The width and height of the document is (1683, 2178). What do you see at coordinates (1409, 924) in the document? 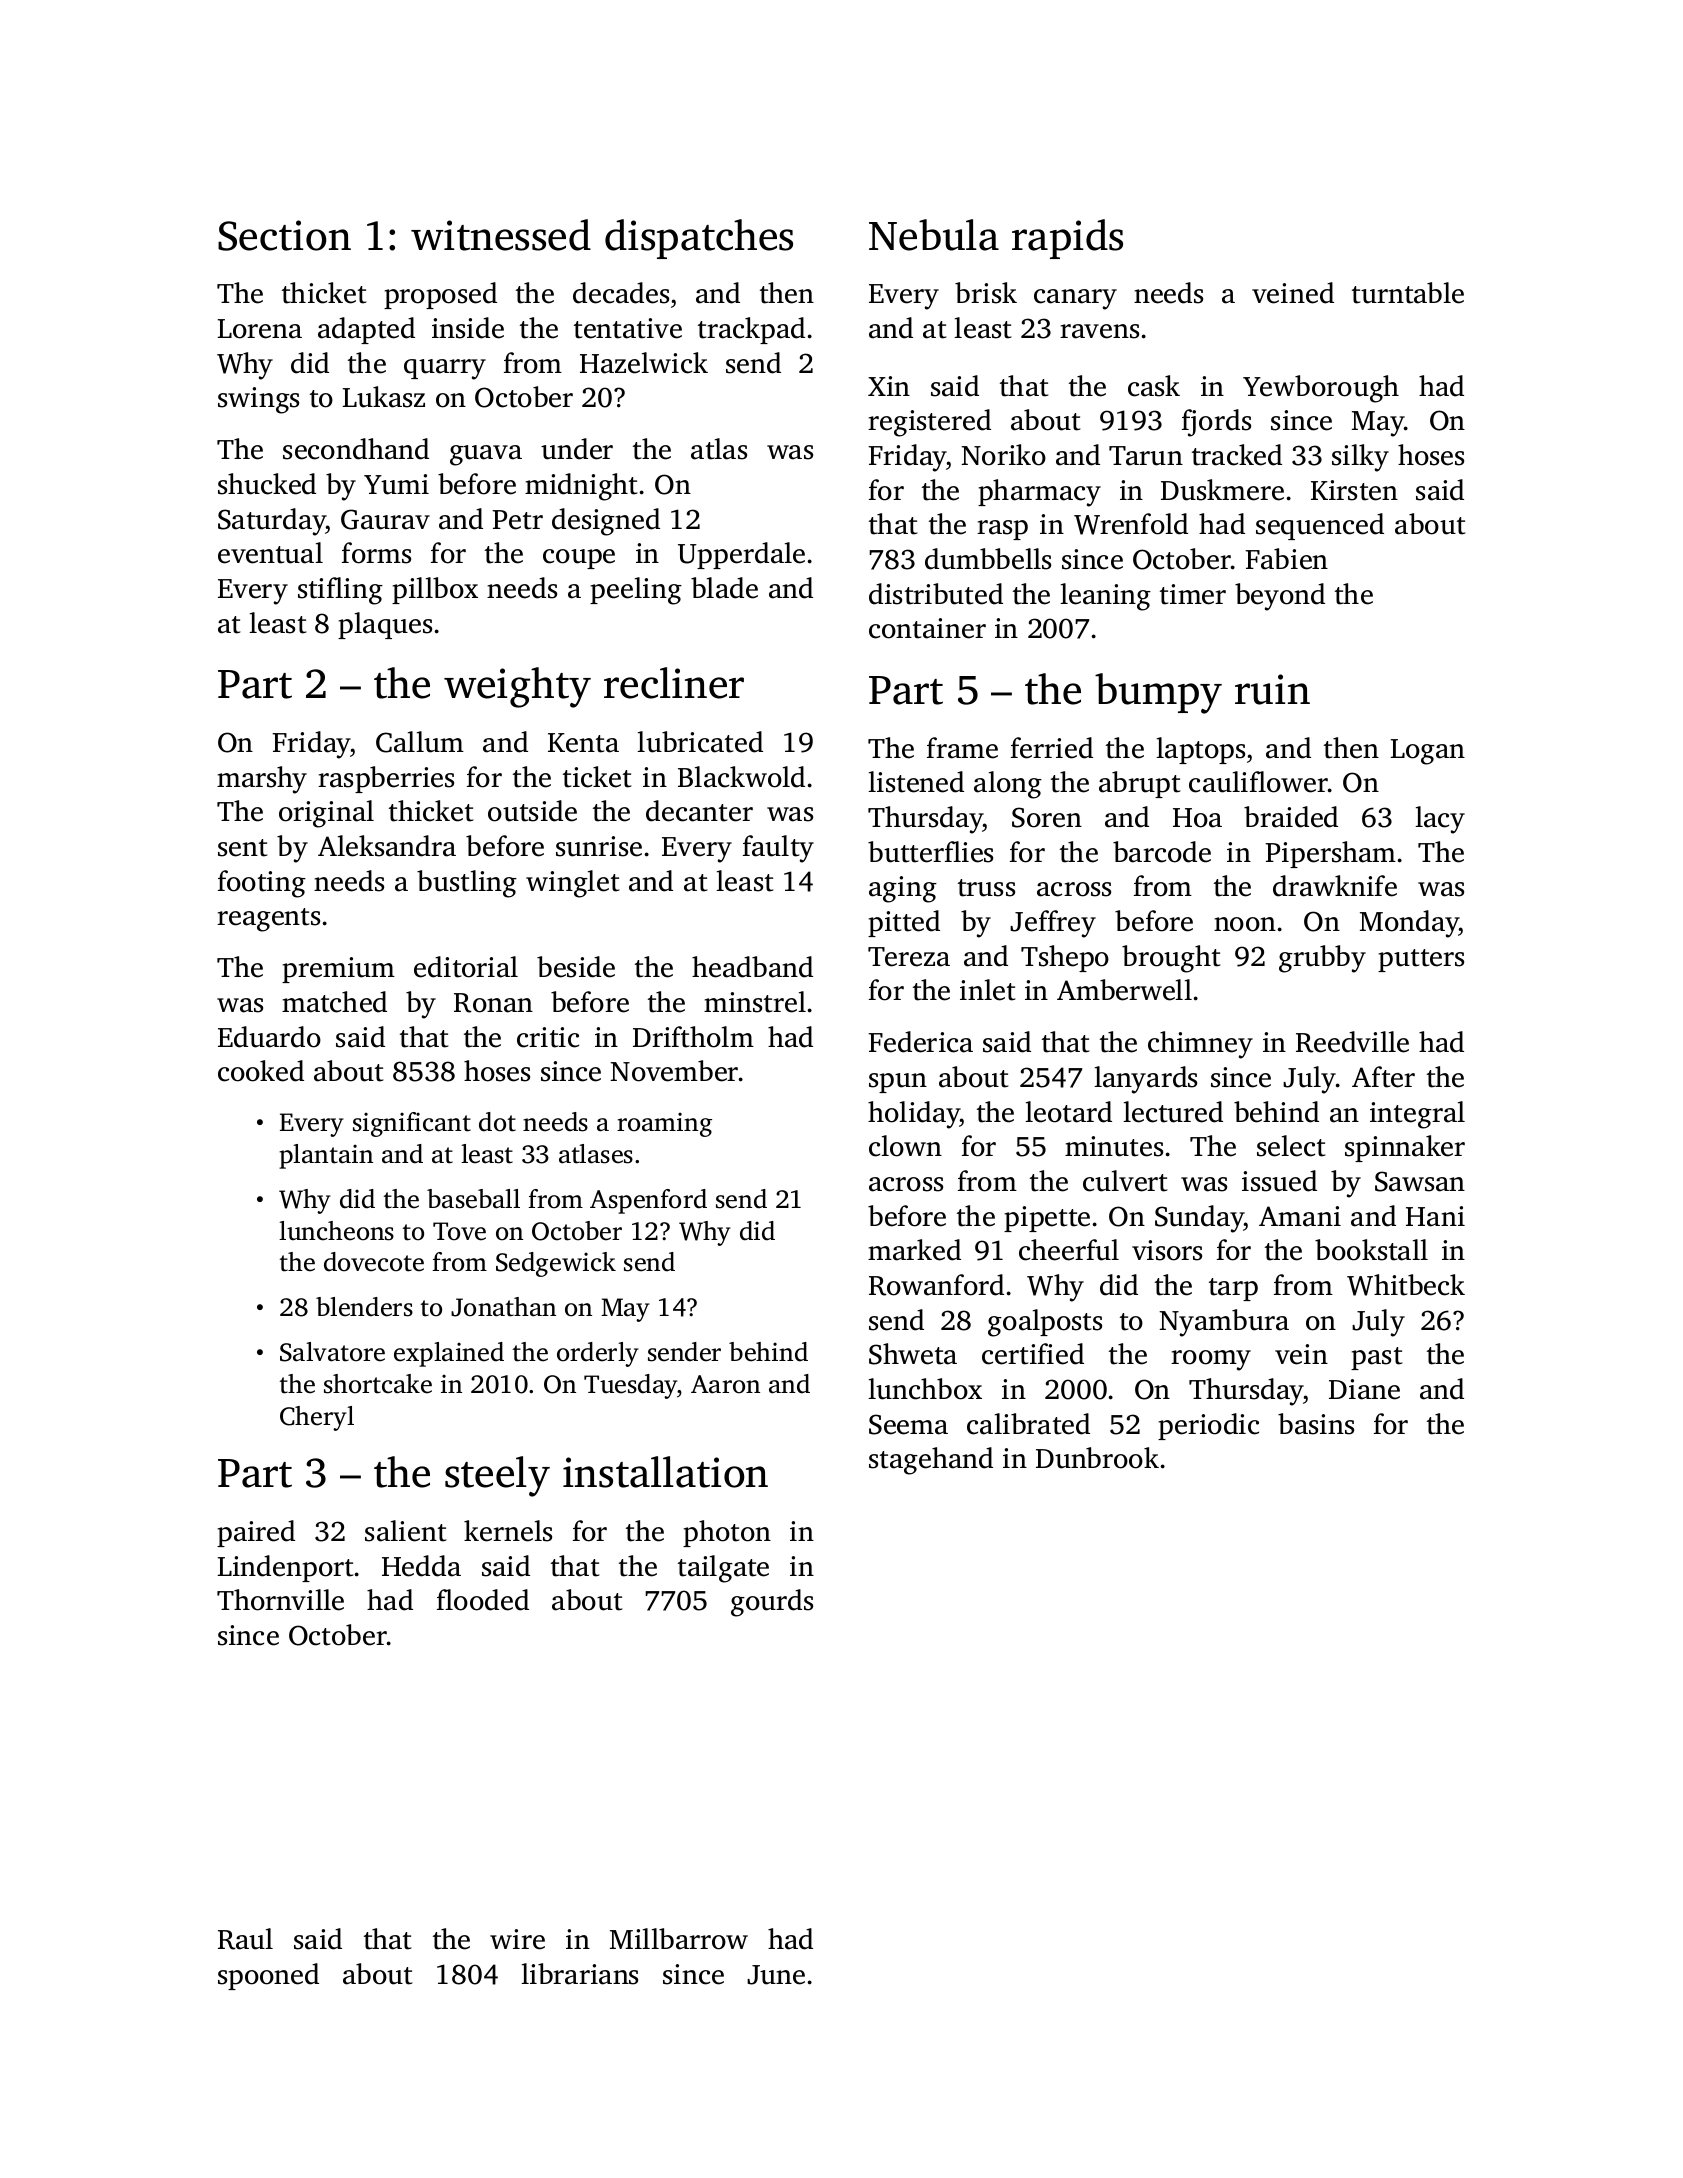
I see `Monday` at bounding box center [1409, 924].
